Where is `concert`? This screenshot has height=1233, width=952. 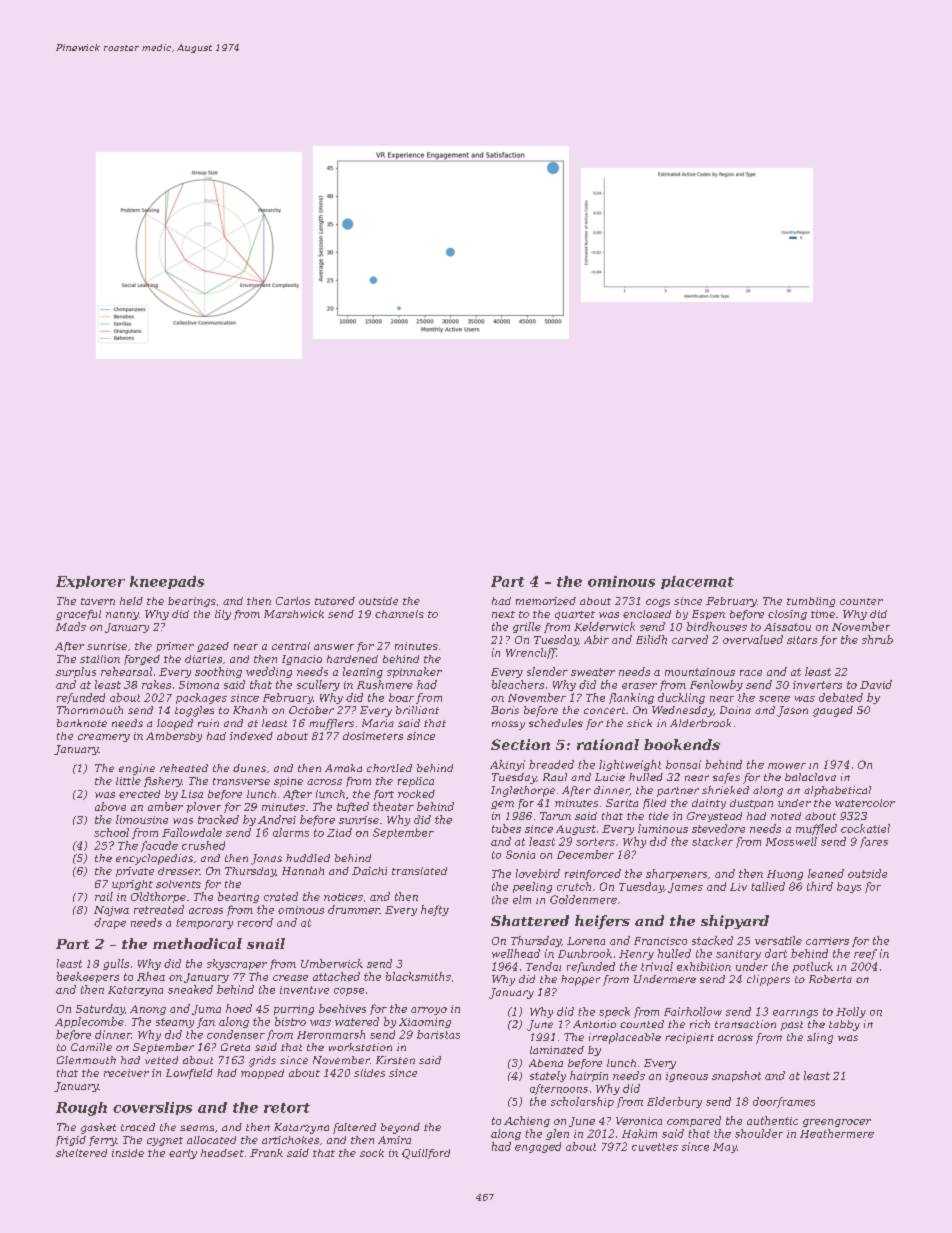
concert is located at coordinates (604, 710).
